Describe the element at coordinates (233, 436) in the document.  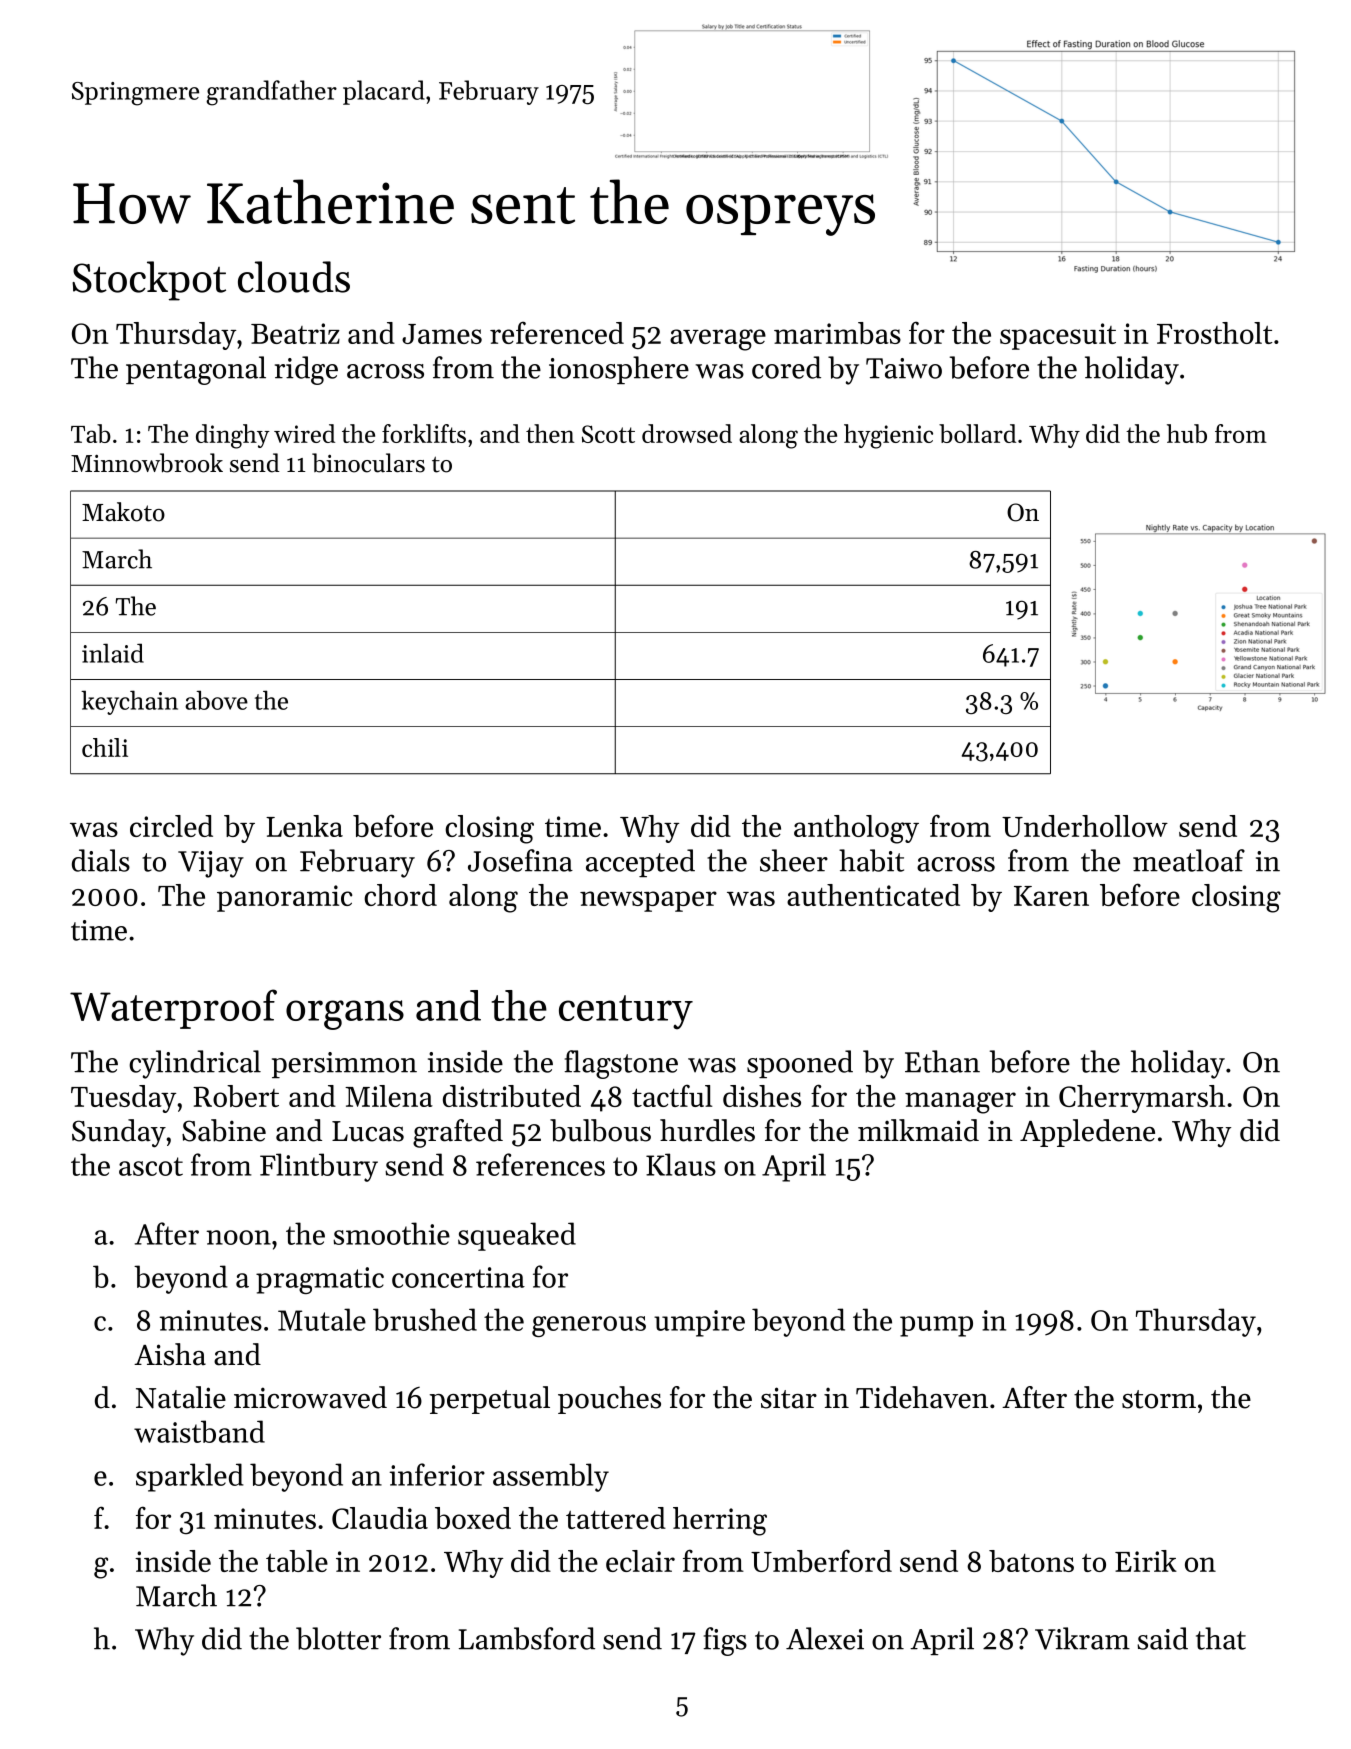
I see `dinghy` at that location.
